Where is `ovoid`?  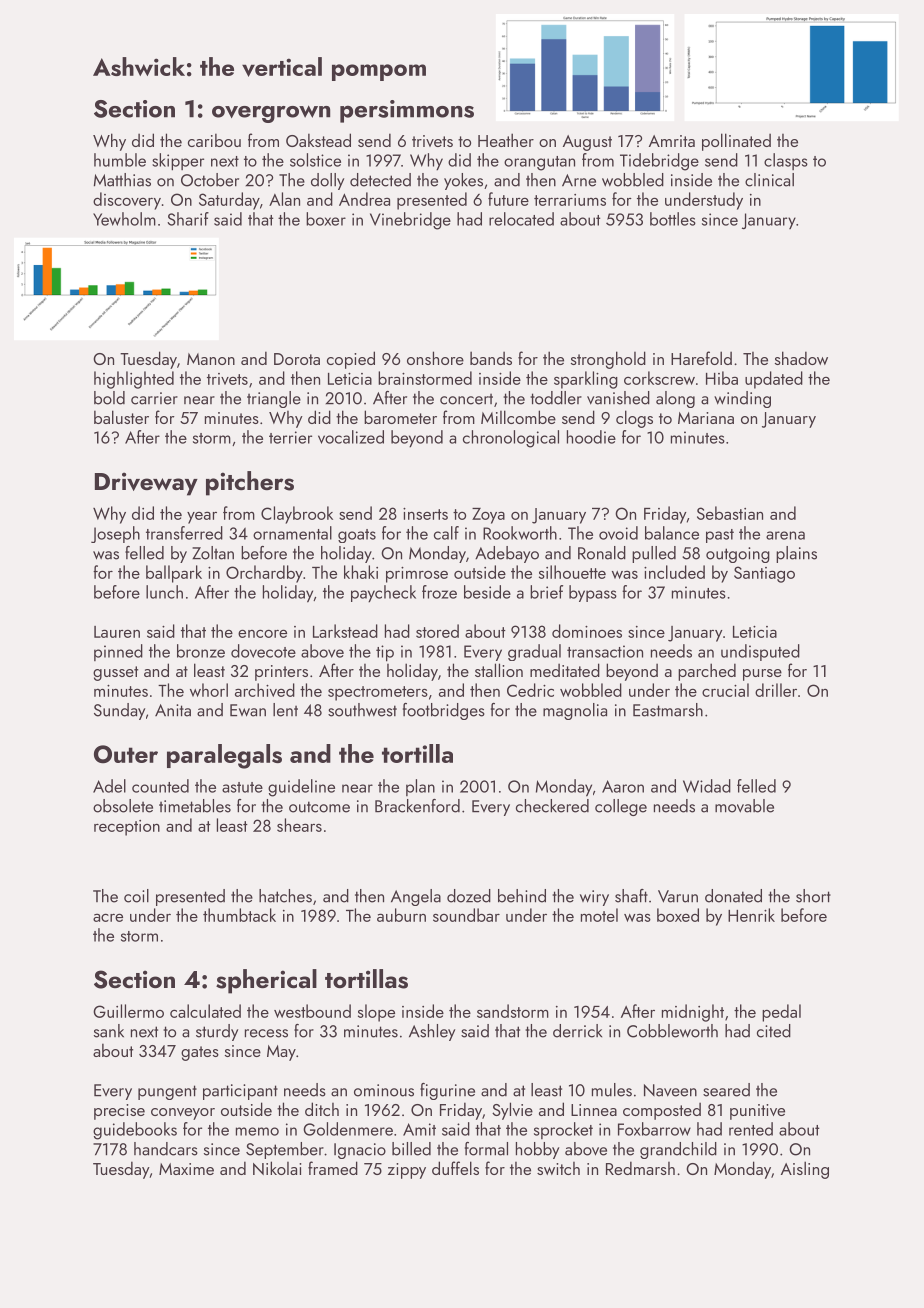
ovoid is located at coordinates (618, 533).
